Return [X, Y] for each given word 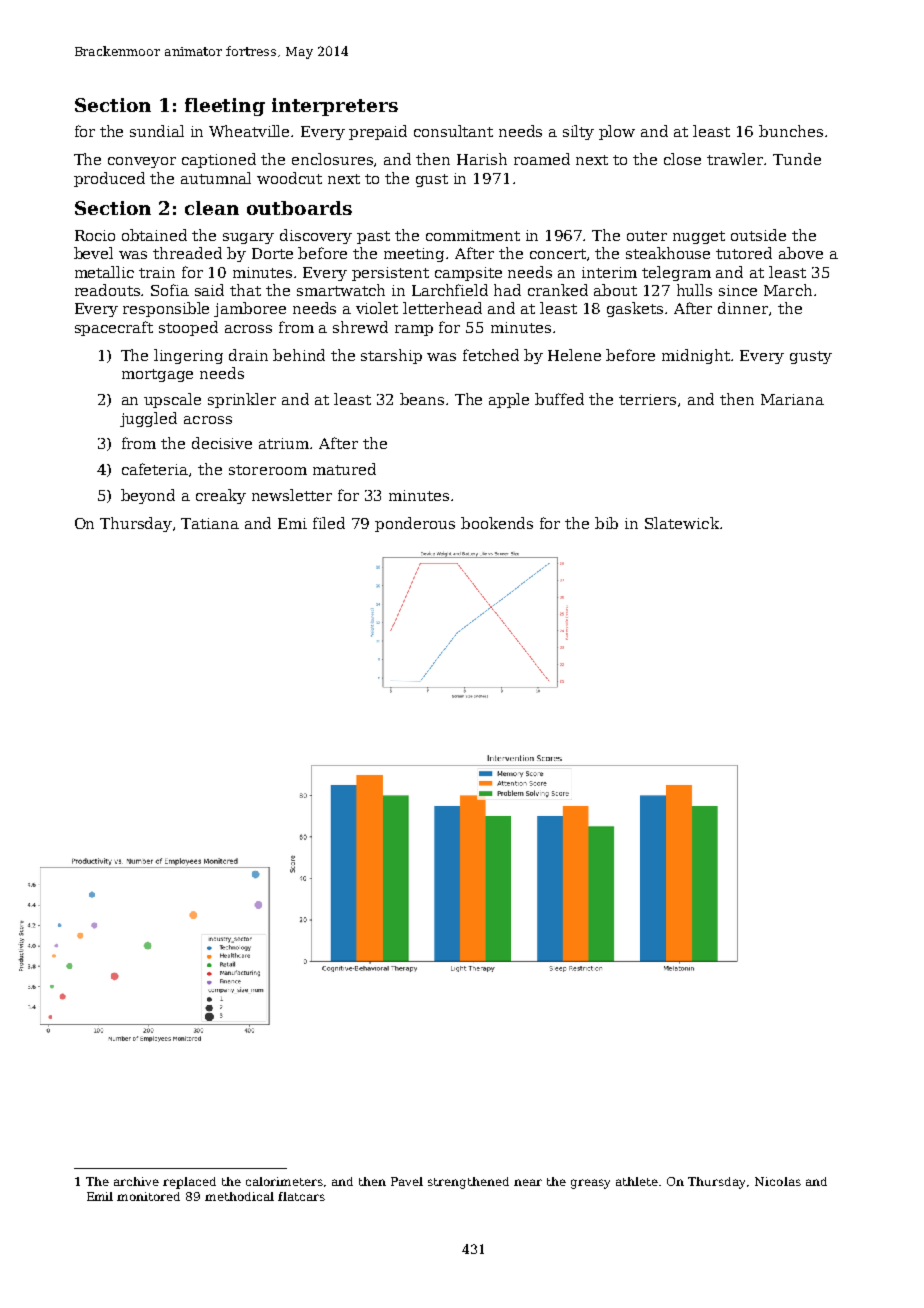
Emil [100, 1196]
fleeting [225, 107]
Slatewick [682, 523]
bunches [791, 131]
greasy [590, 1184]
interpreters [335, 107]
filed [329, 523]
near [528, 1182]
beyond [148, 496]
